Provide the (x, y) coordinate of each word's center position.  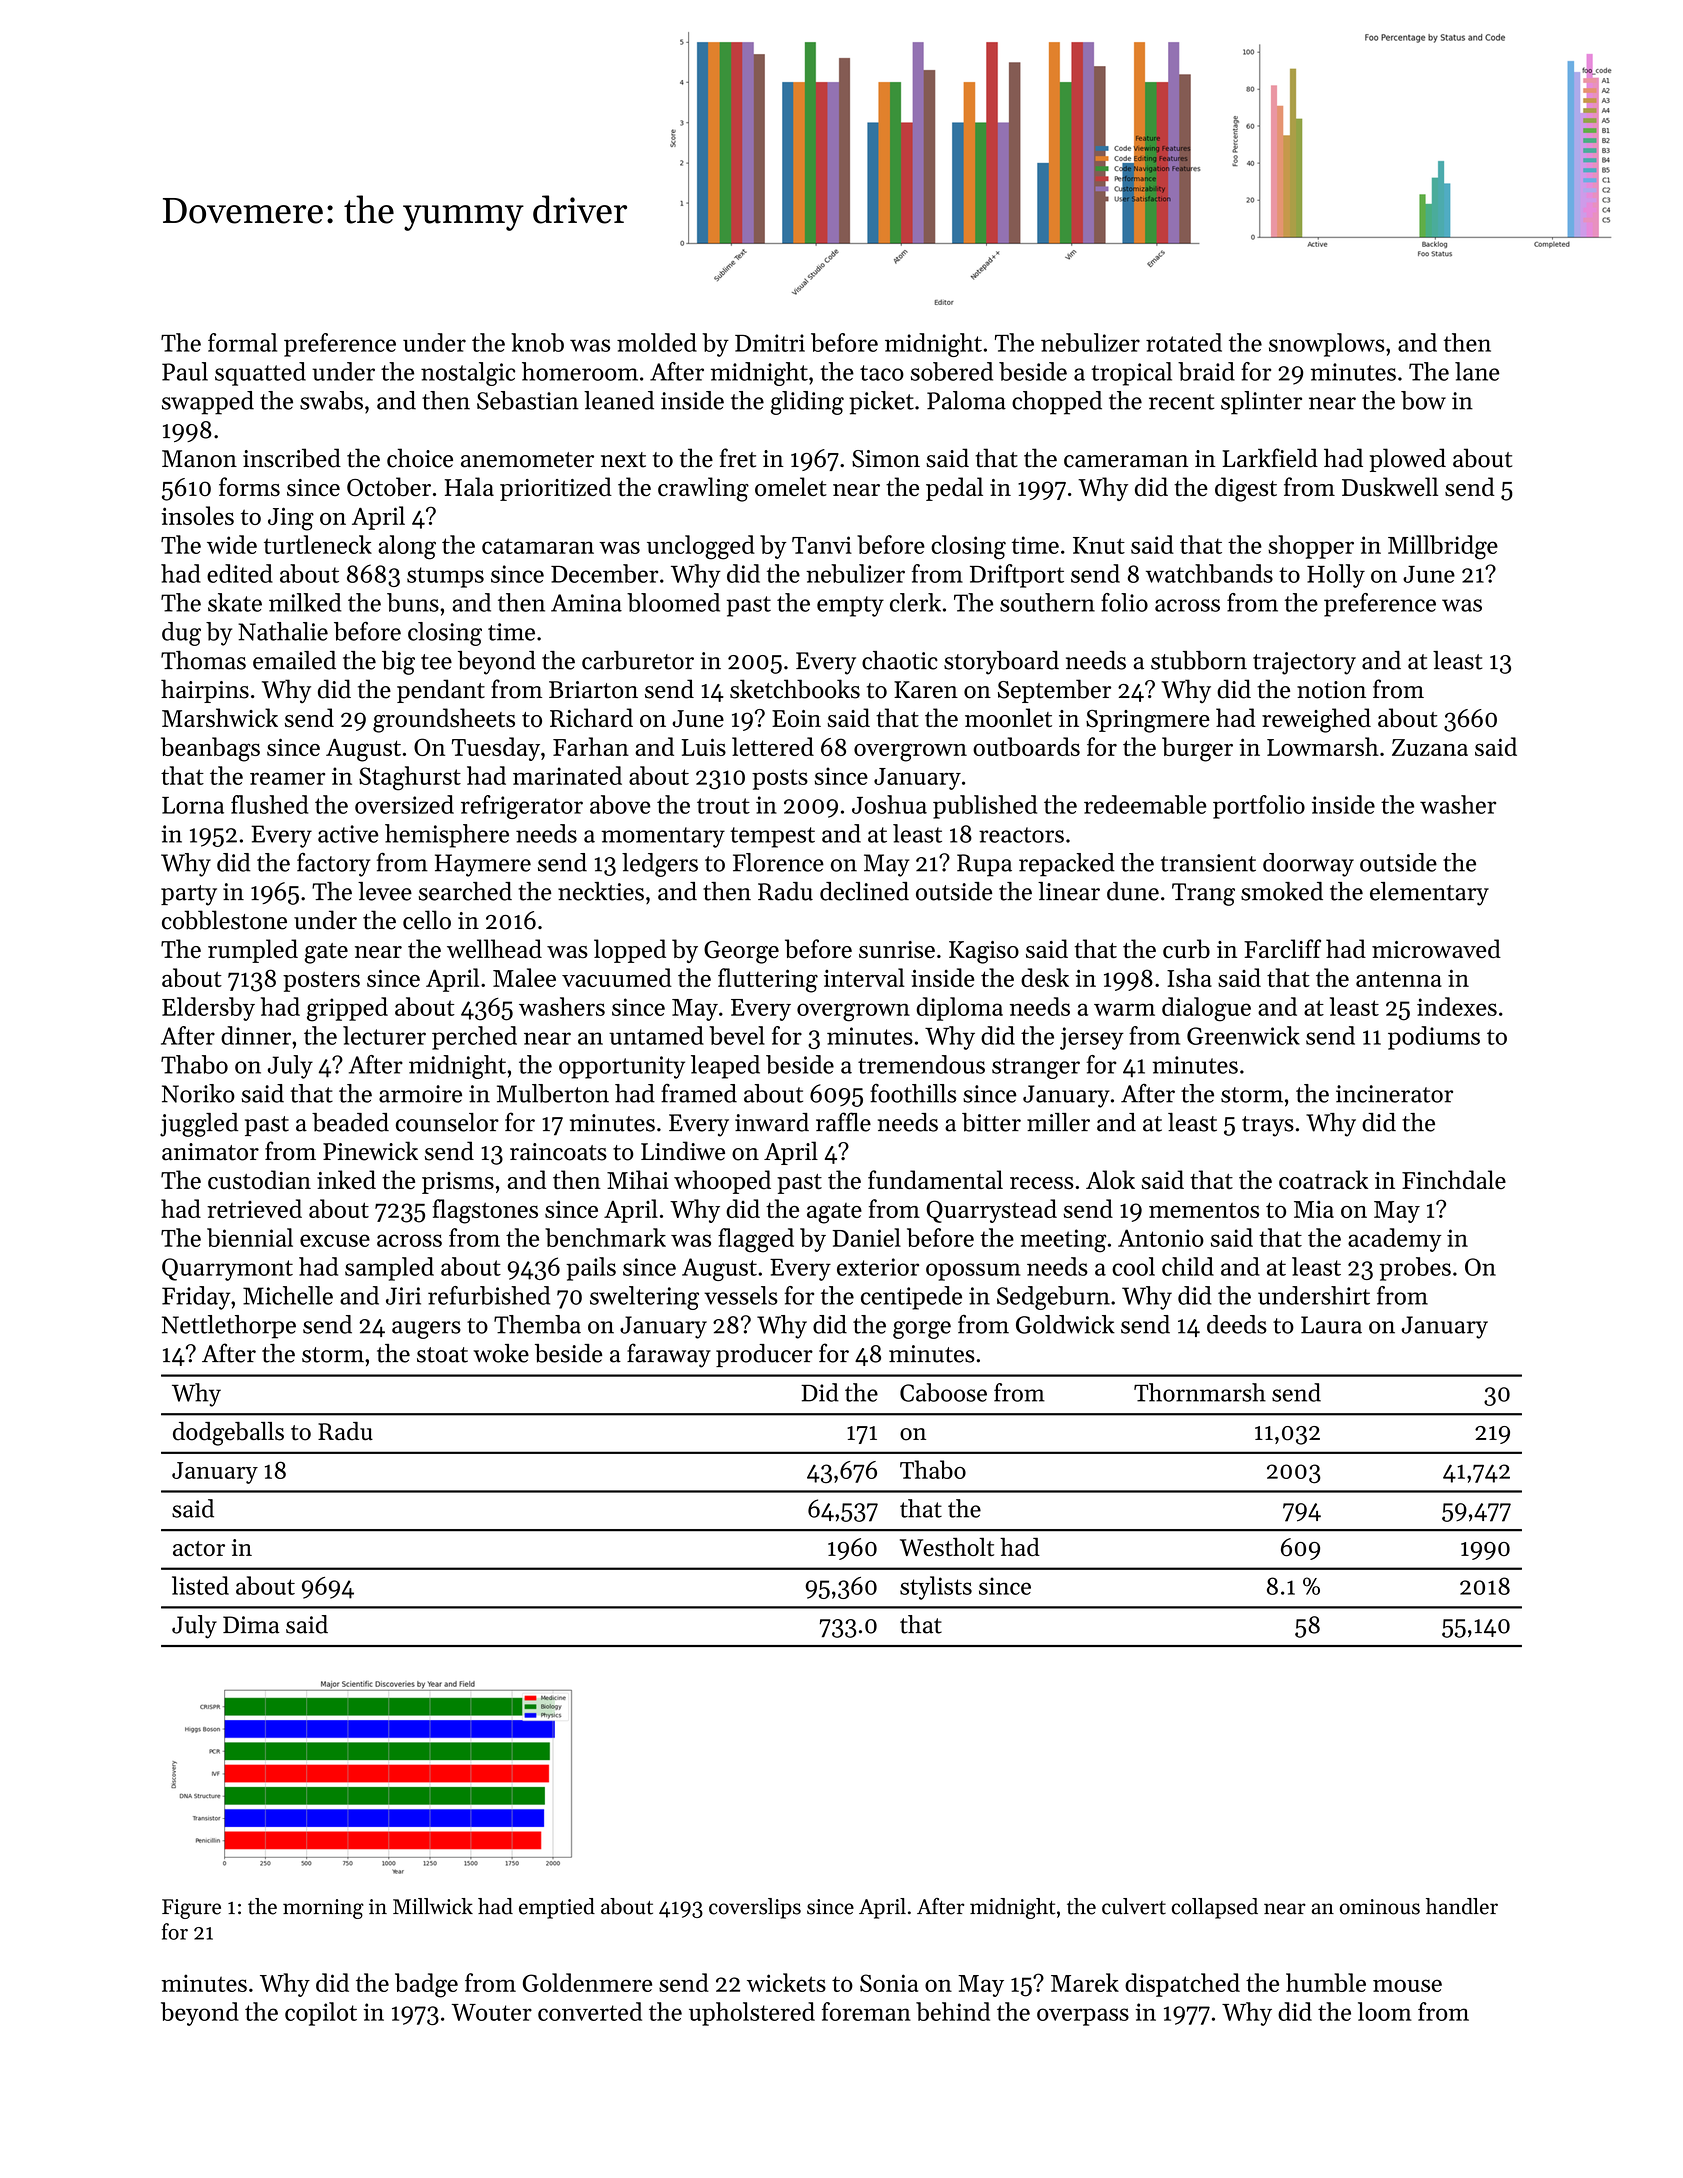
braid (1206, 371)
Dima (251, 1625)
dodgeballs (228, 1434)
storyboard (1001, 663)
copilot (321, 2014)
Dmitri (770, 343)
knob (537, 342)
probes (1415, 1269)
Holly (1336, 576)
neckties (601, 891)
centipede (911, 1298)
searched (465, 891)
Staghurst (410, 778)
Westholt (947, 1547)
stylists (936, 1588)
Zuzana (1430, 747)
